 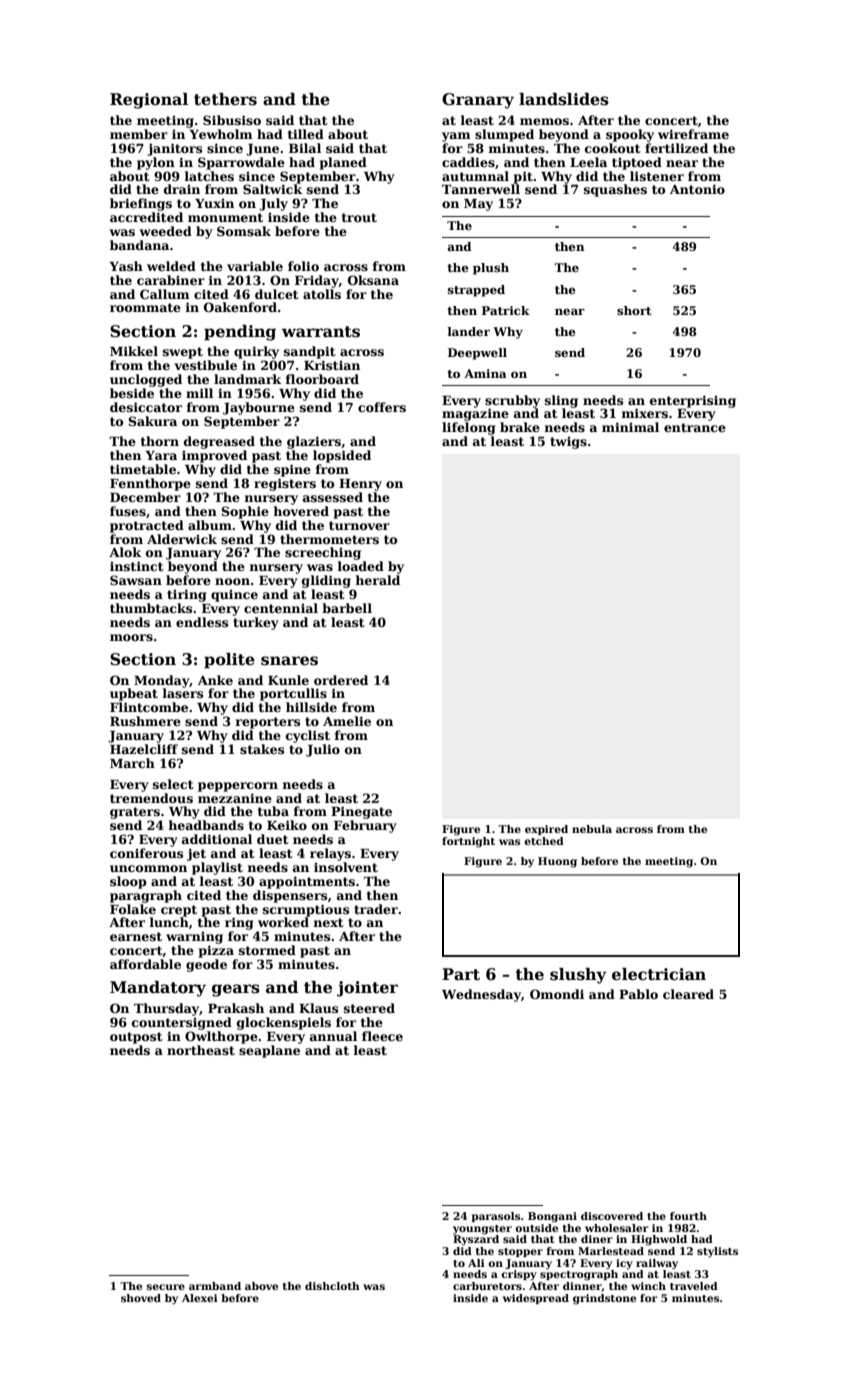 I want to click on outpost, so click(x=136, y=1038).
